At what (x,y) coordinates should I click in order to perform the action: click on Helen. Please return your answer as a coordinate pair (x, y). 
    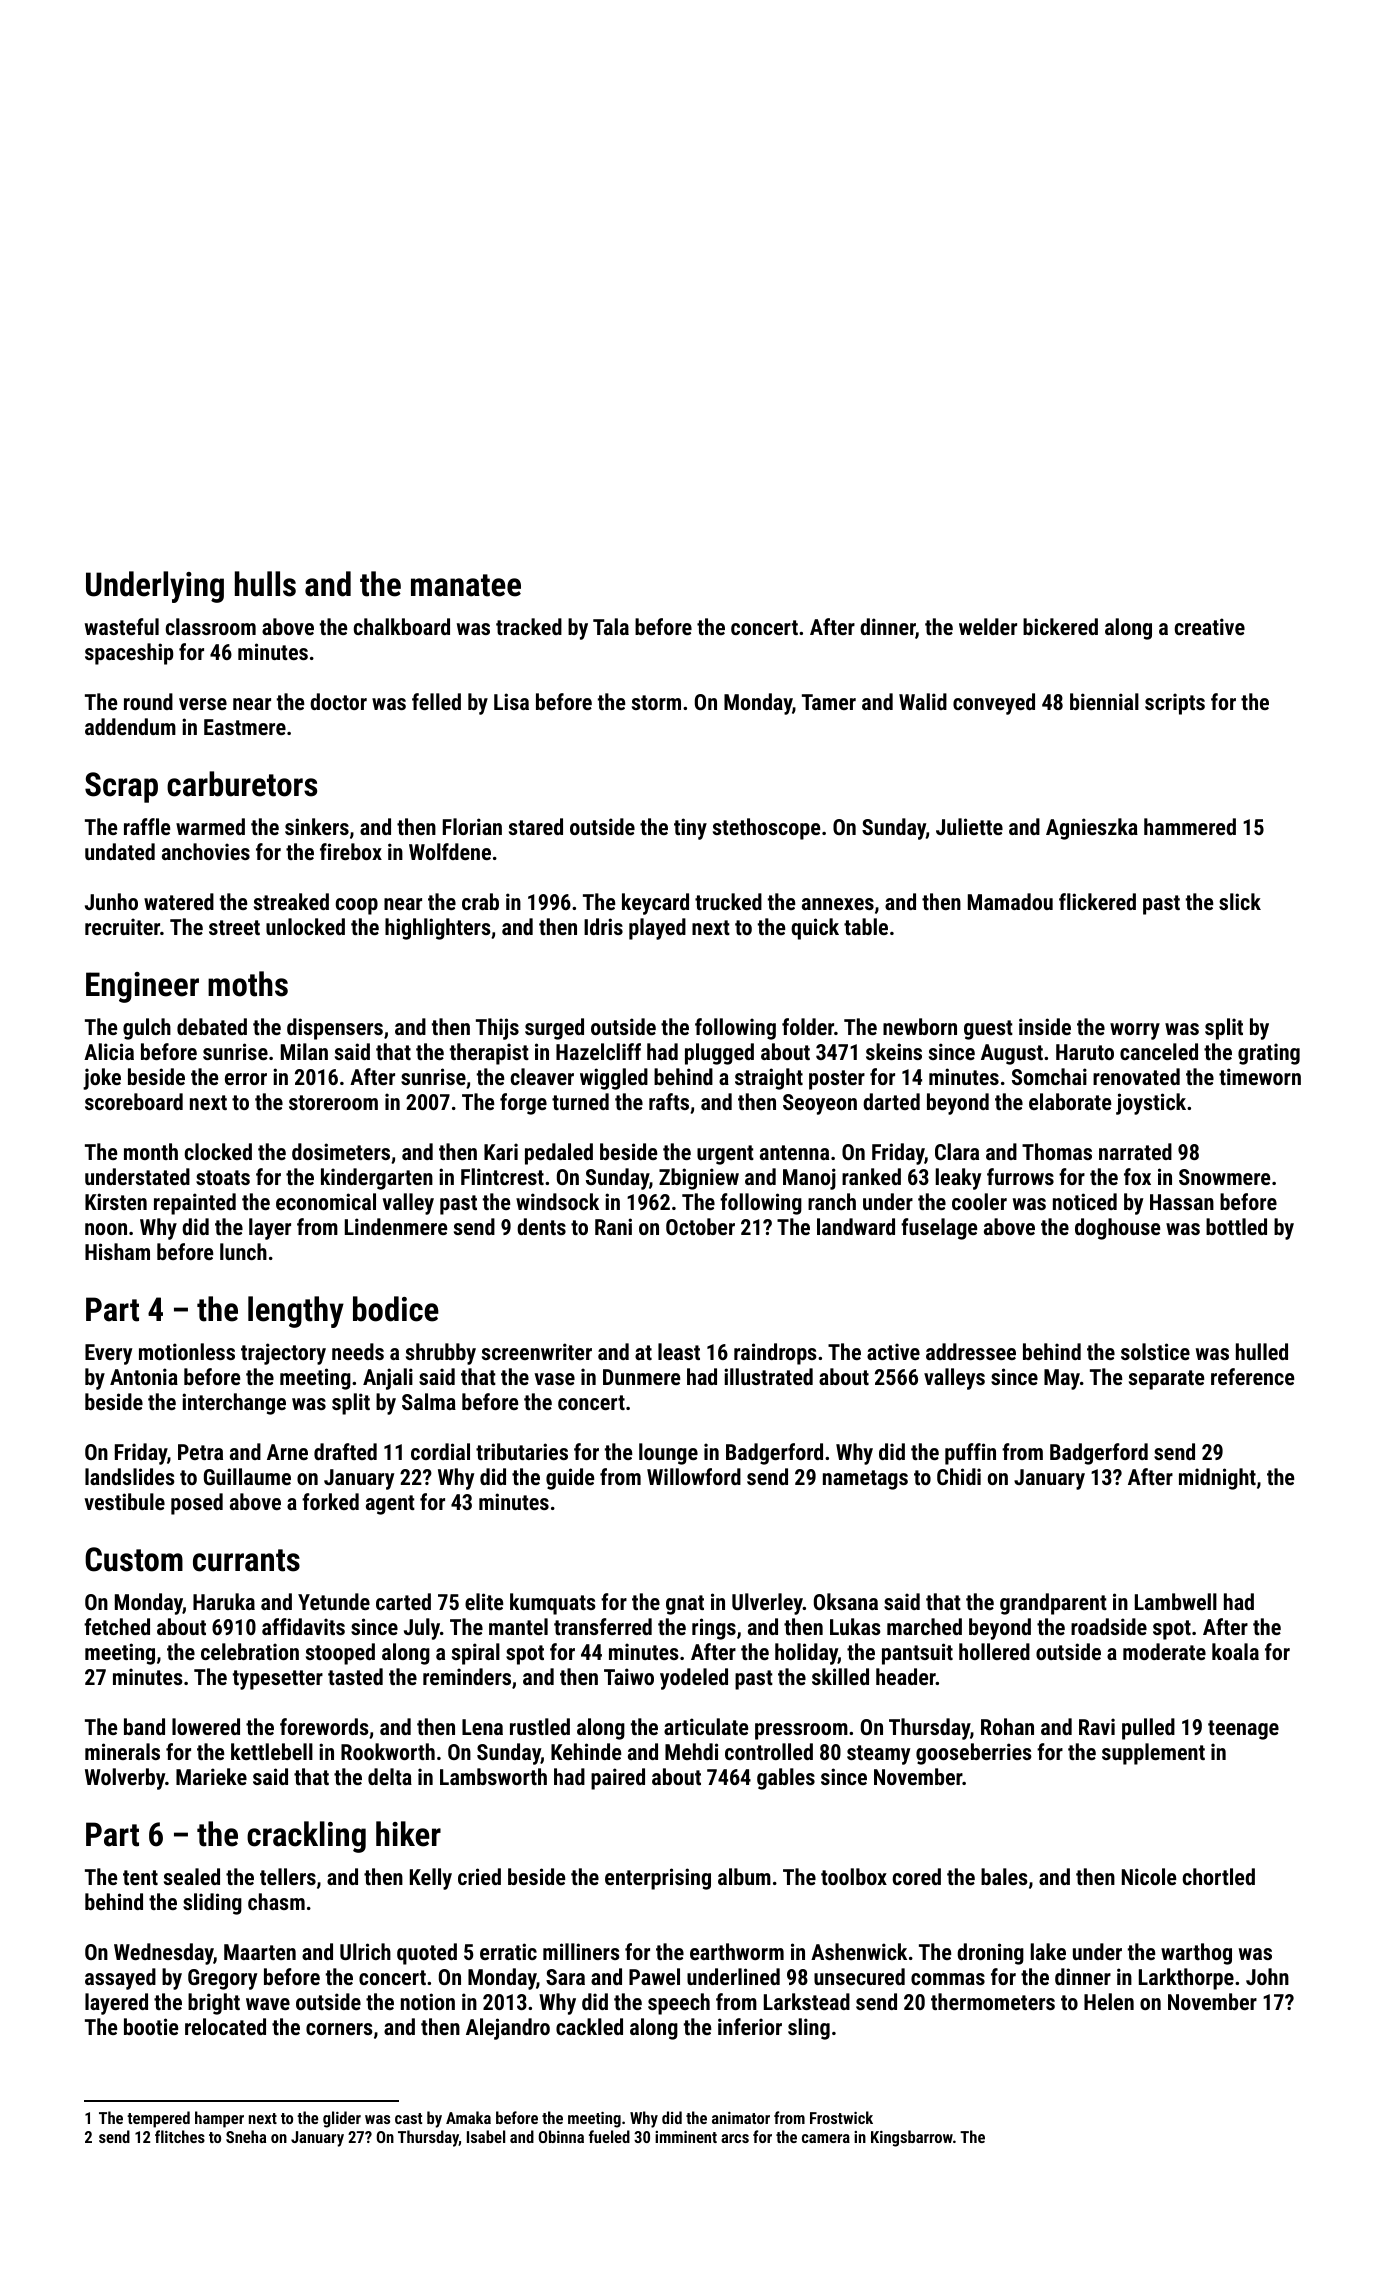
    Looking at the image, I should click on (1109, 2001).
